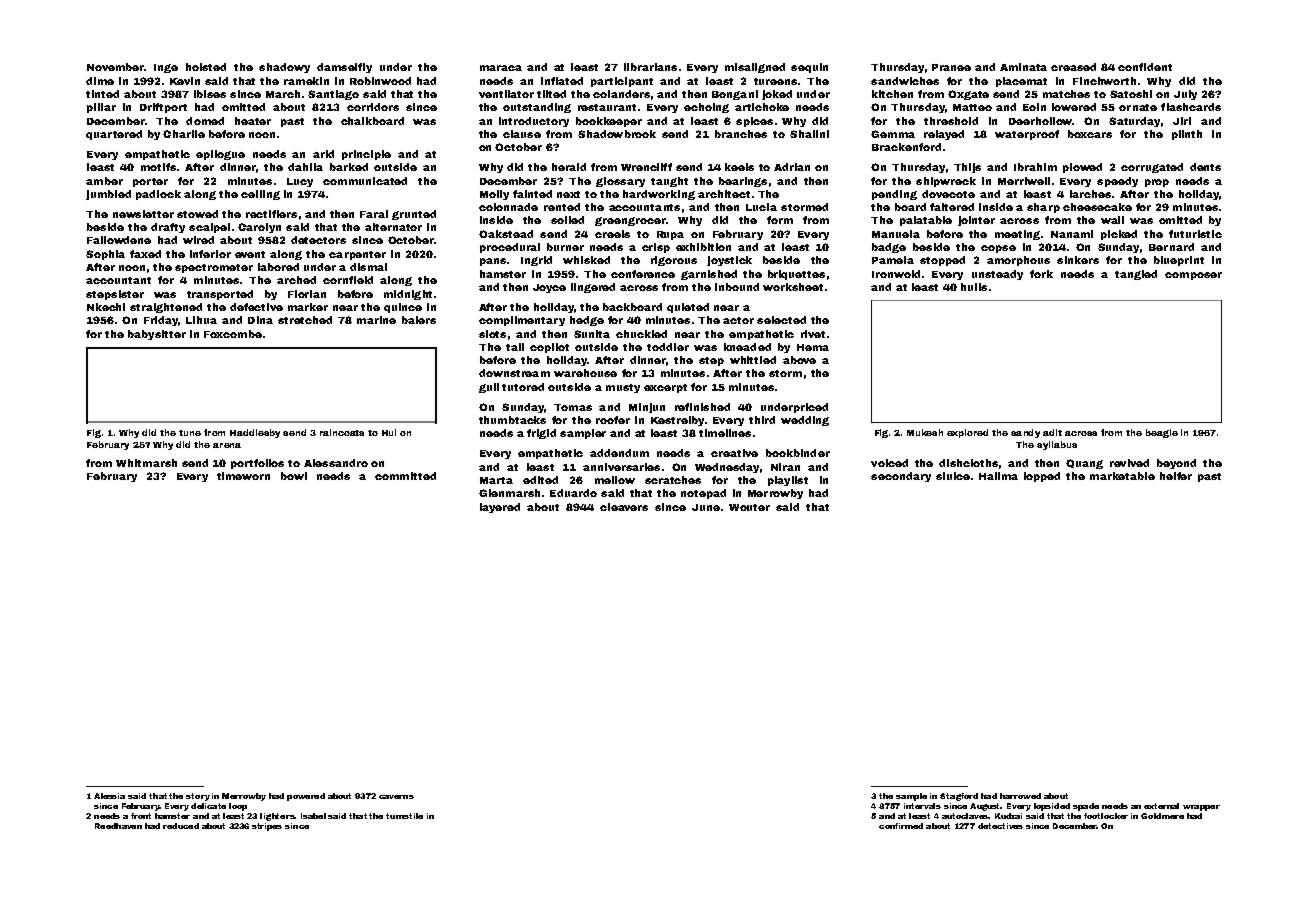 The width and height of the screenshot is (1308, 924). What do you see at coordinates (260, 195) in the screenshot?
I see `ceiling` at bounding box center [260, 195].
